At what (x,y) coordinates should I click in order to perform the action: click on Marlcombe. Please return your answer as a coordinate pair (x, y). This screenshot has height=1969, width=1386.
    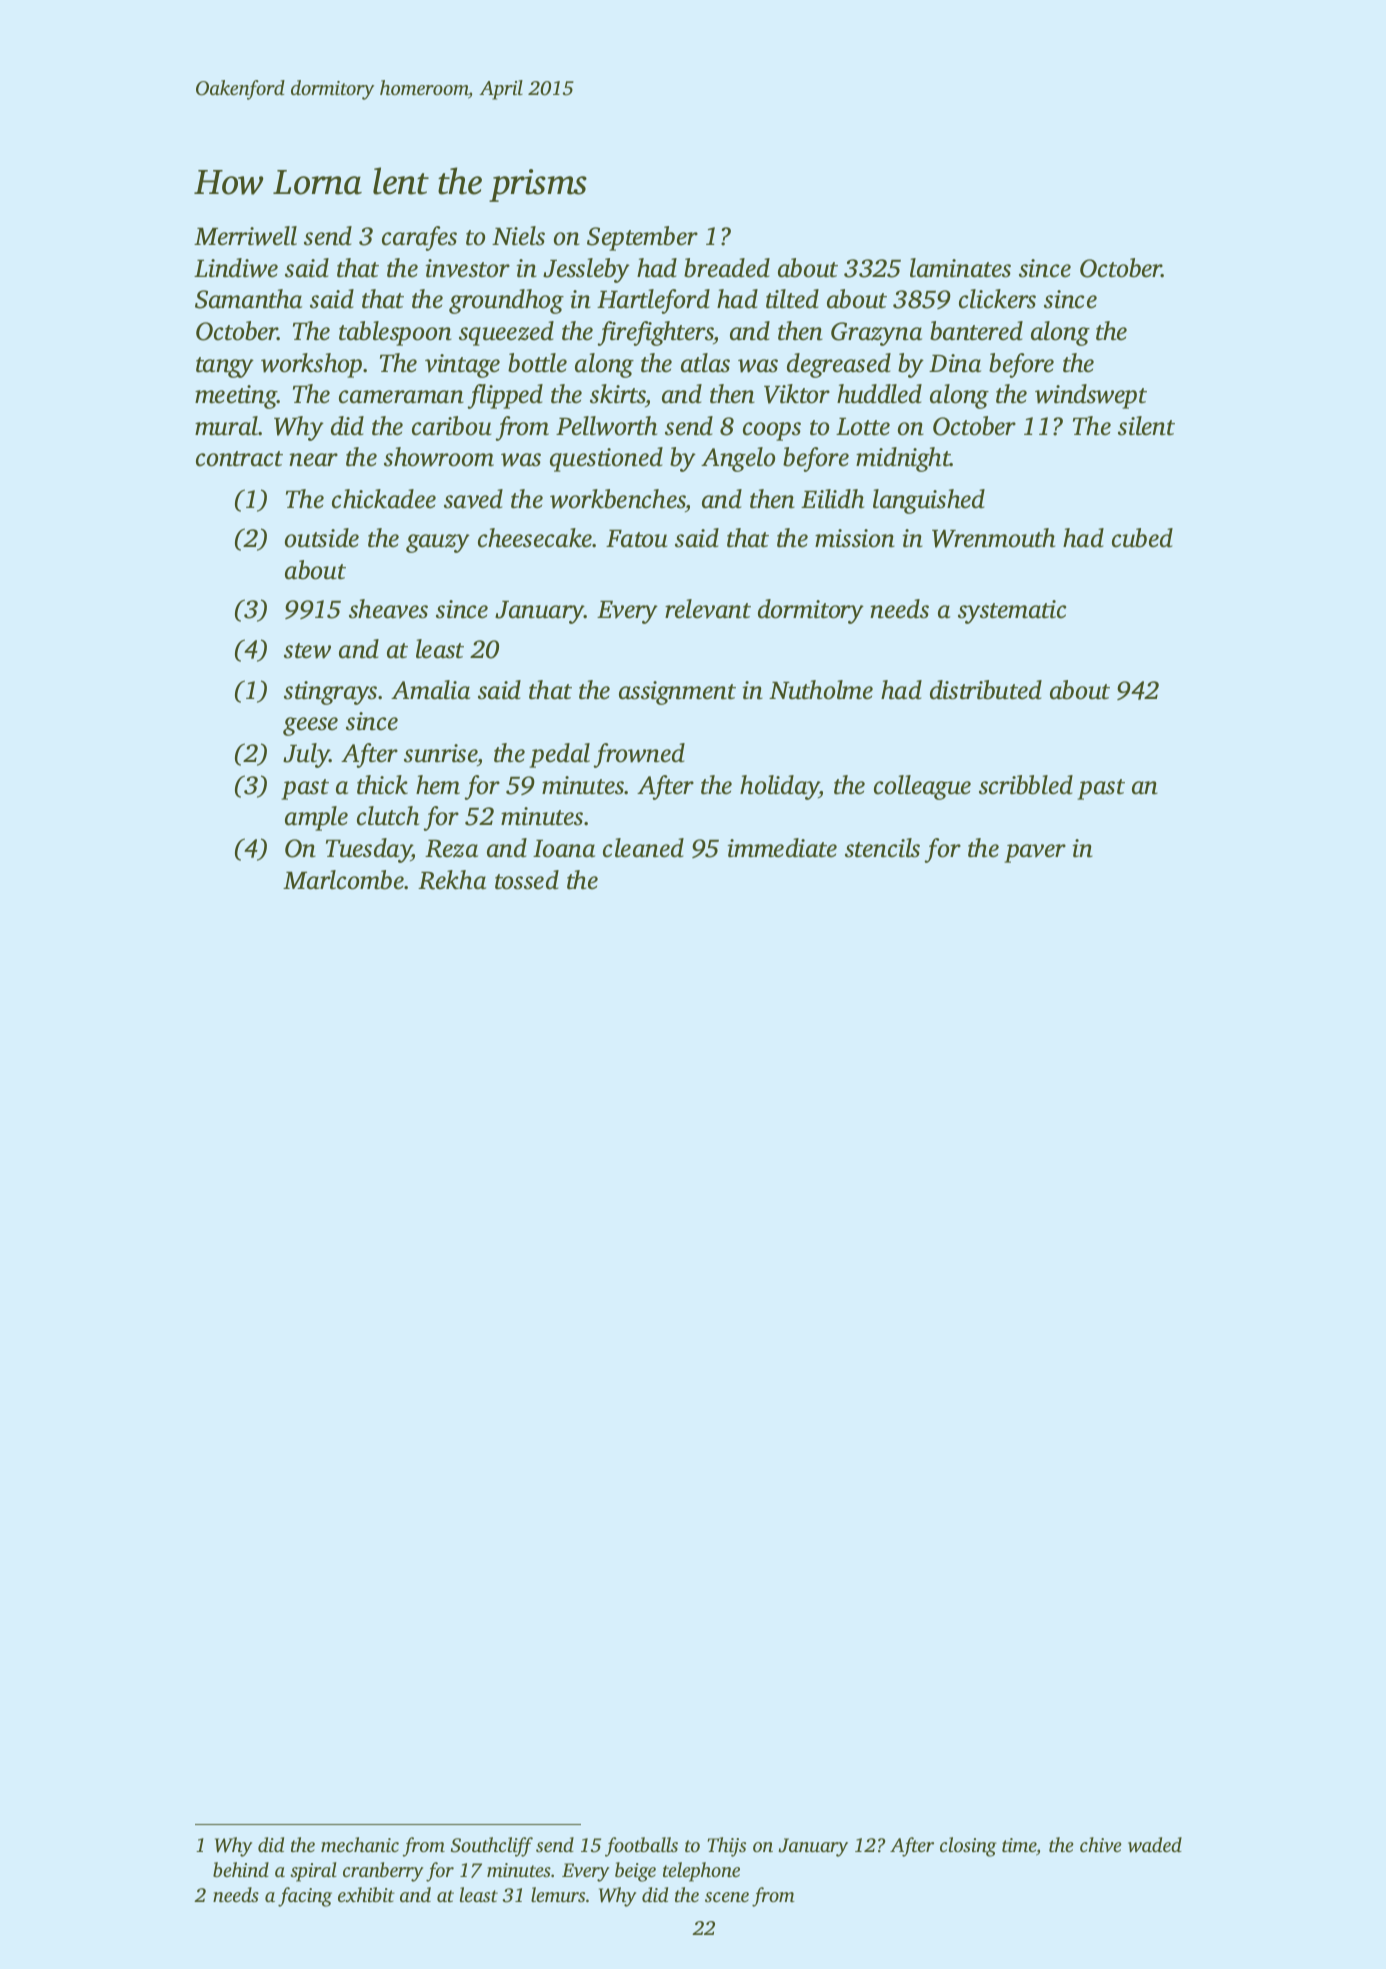
    Looking at the image, I should click on (344, 880).
